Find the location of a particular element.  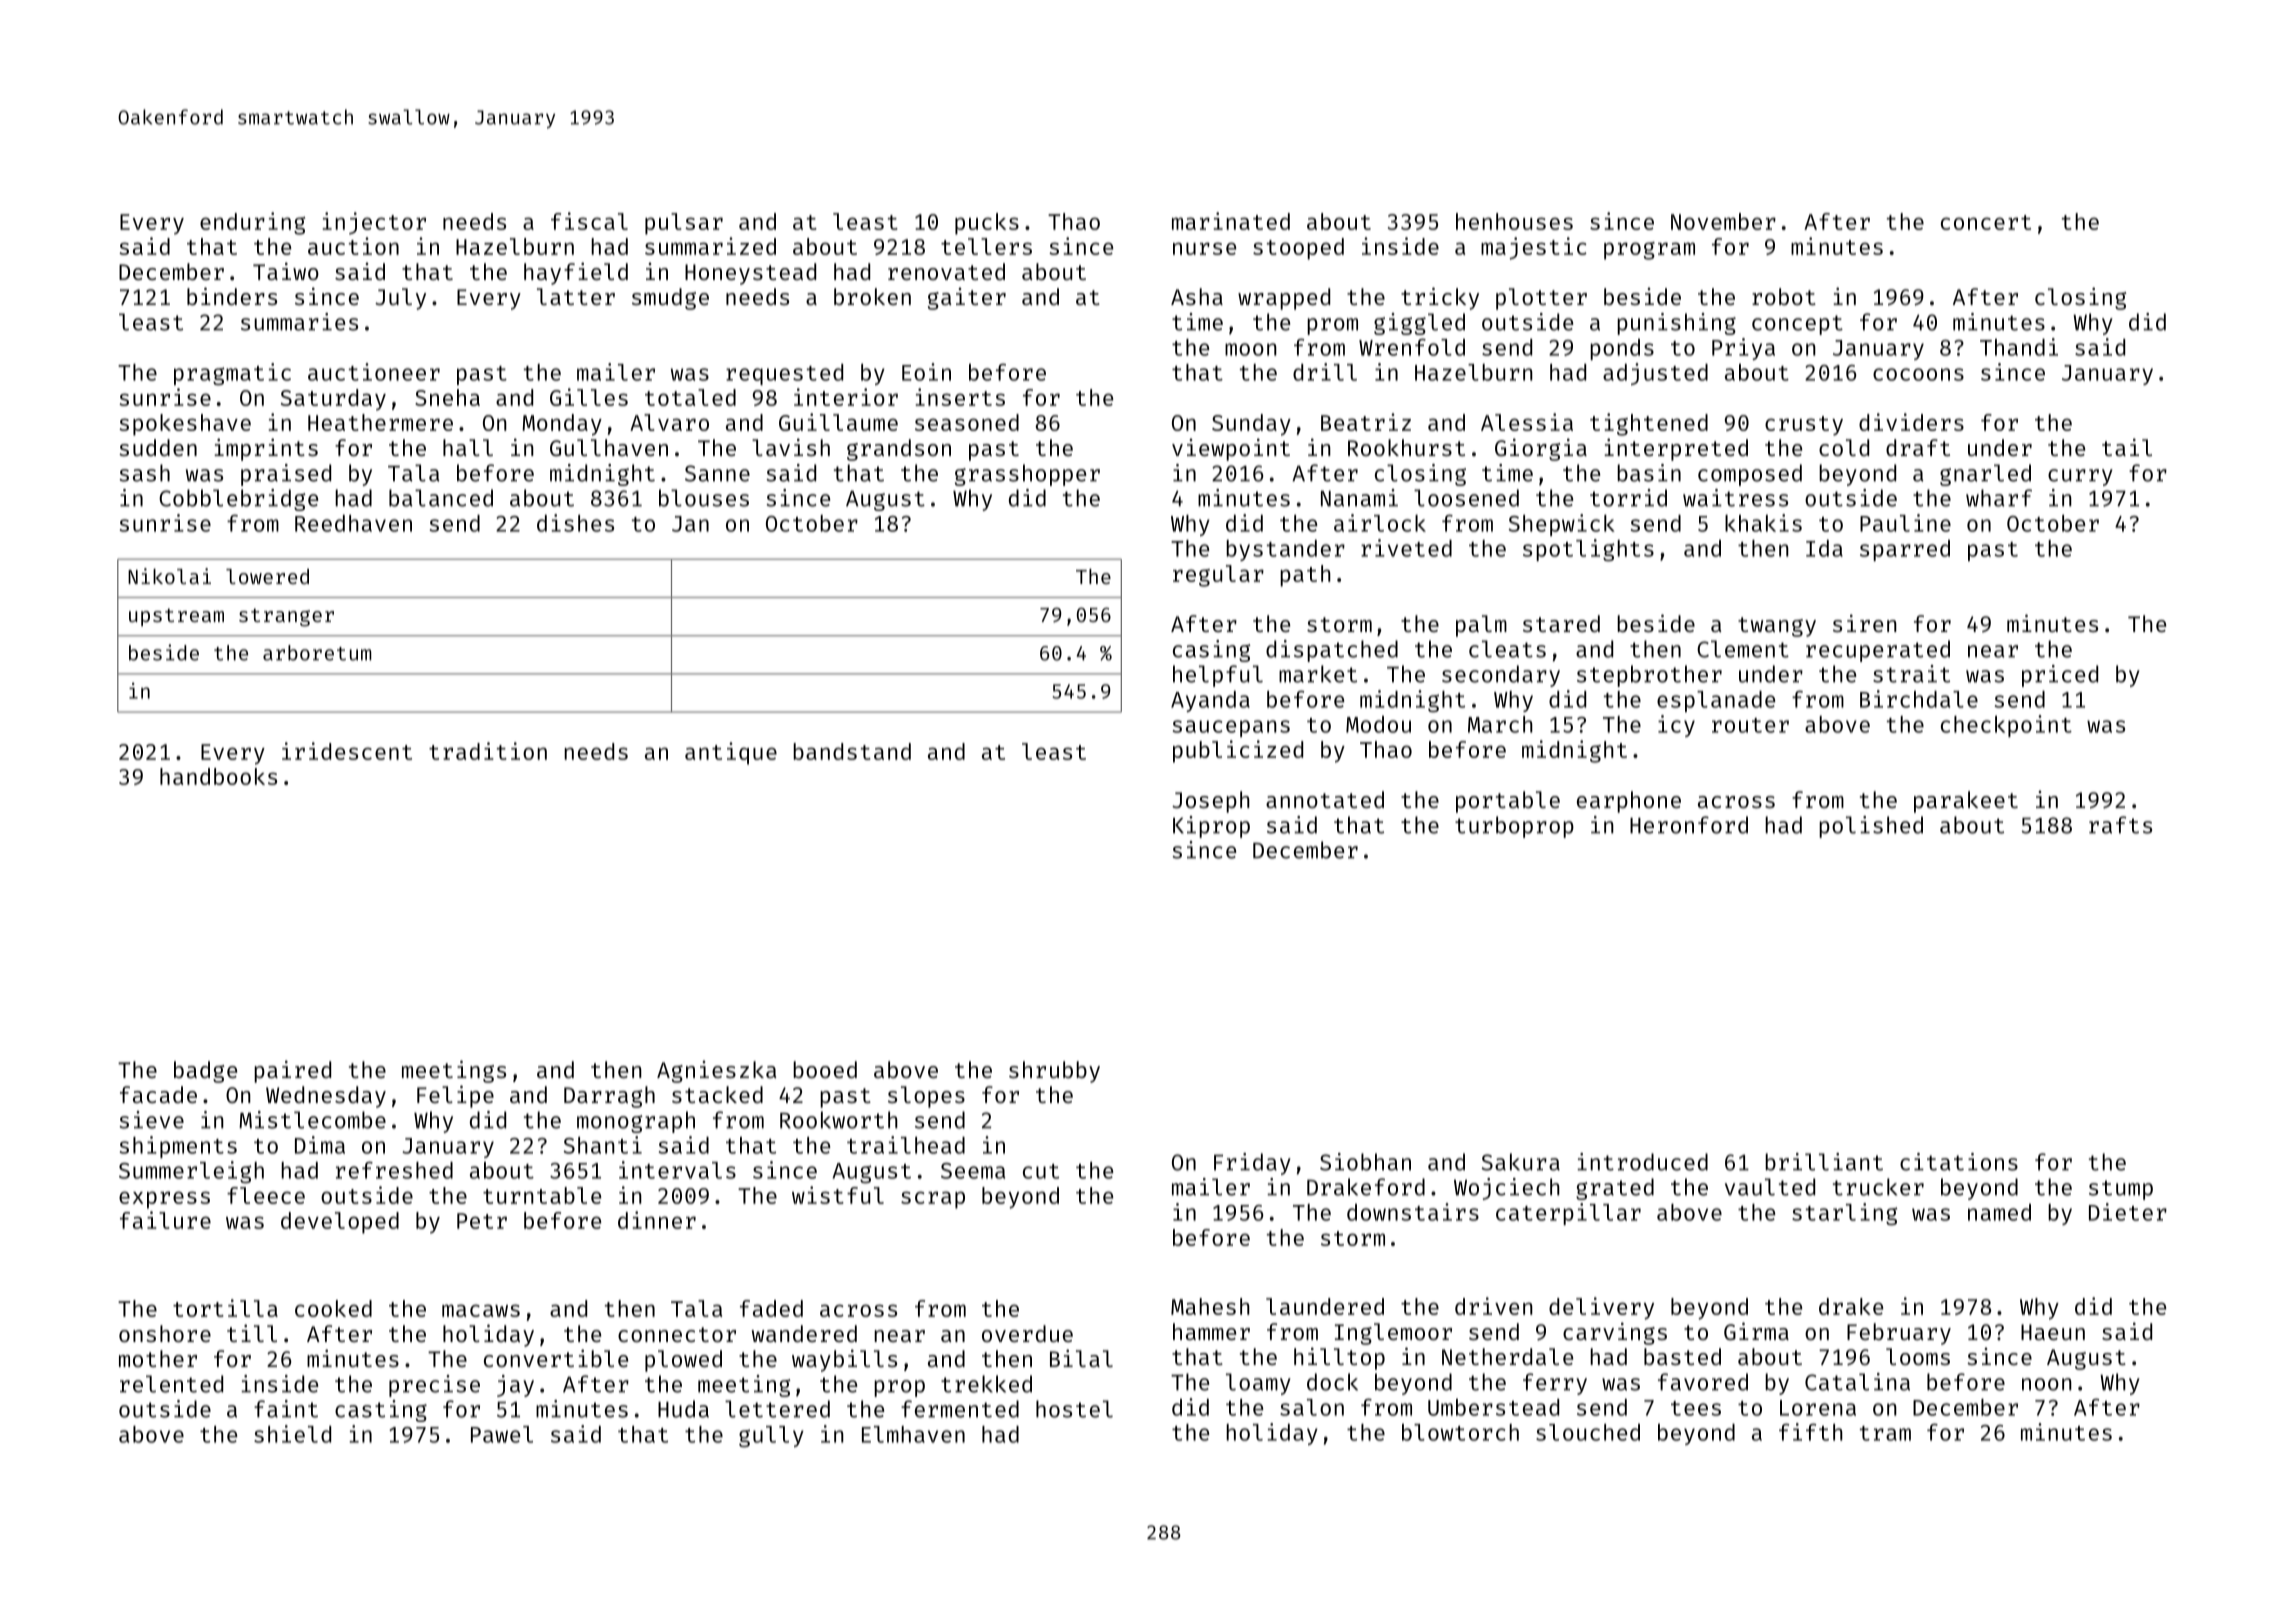

router is located at coordinates (1750, 725).
